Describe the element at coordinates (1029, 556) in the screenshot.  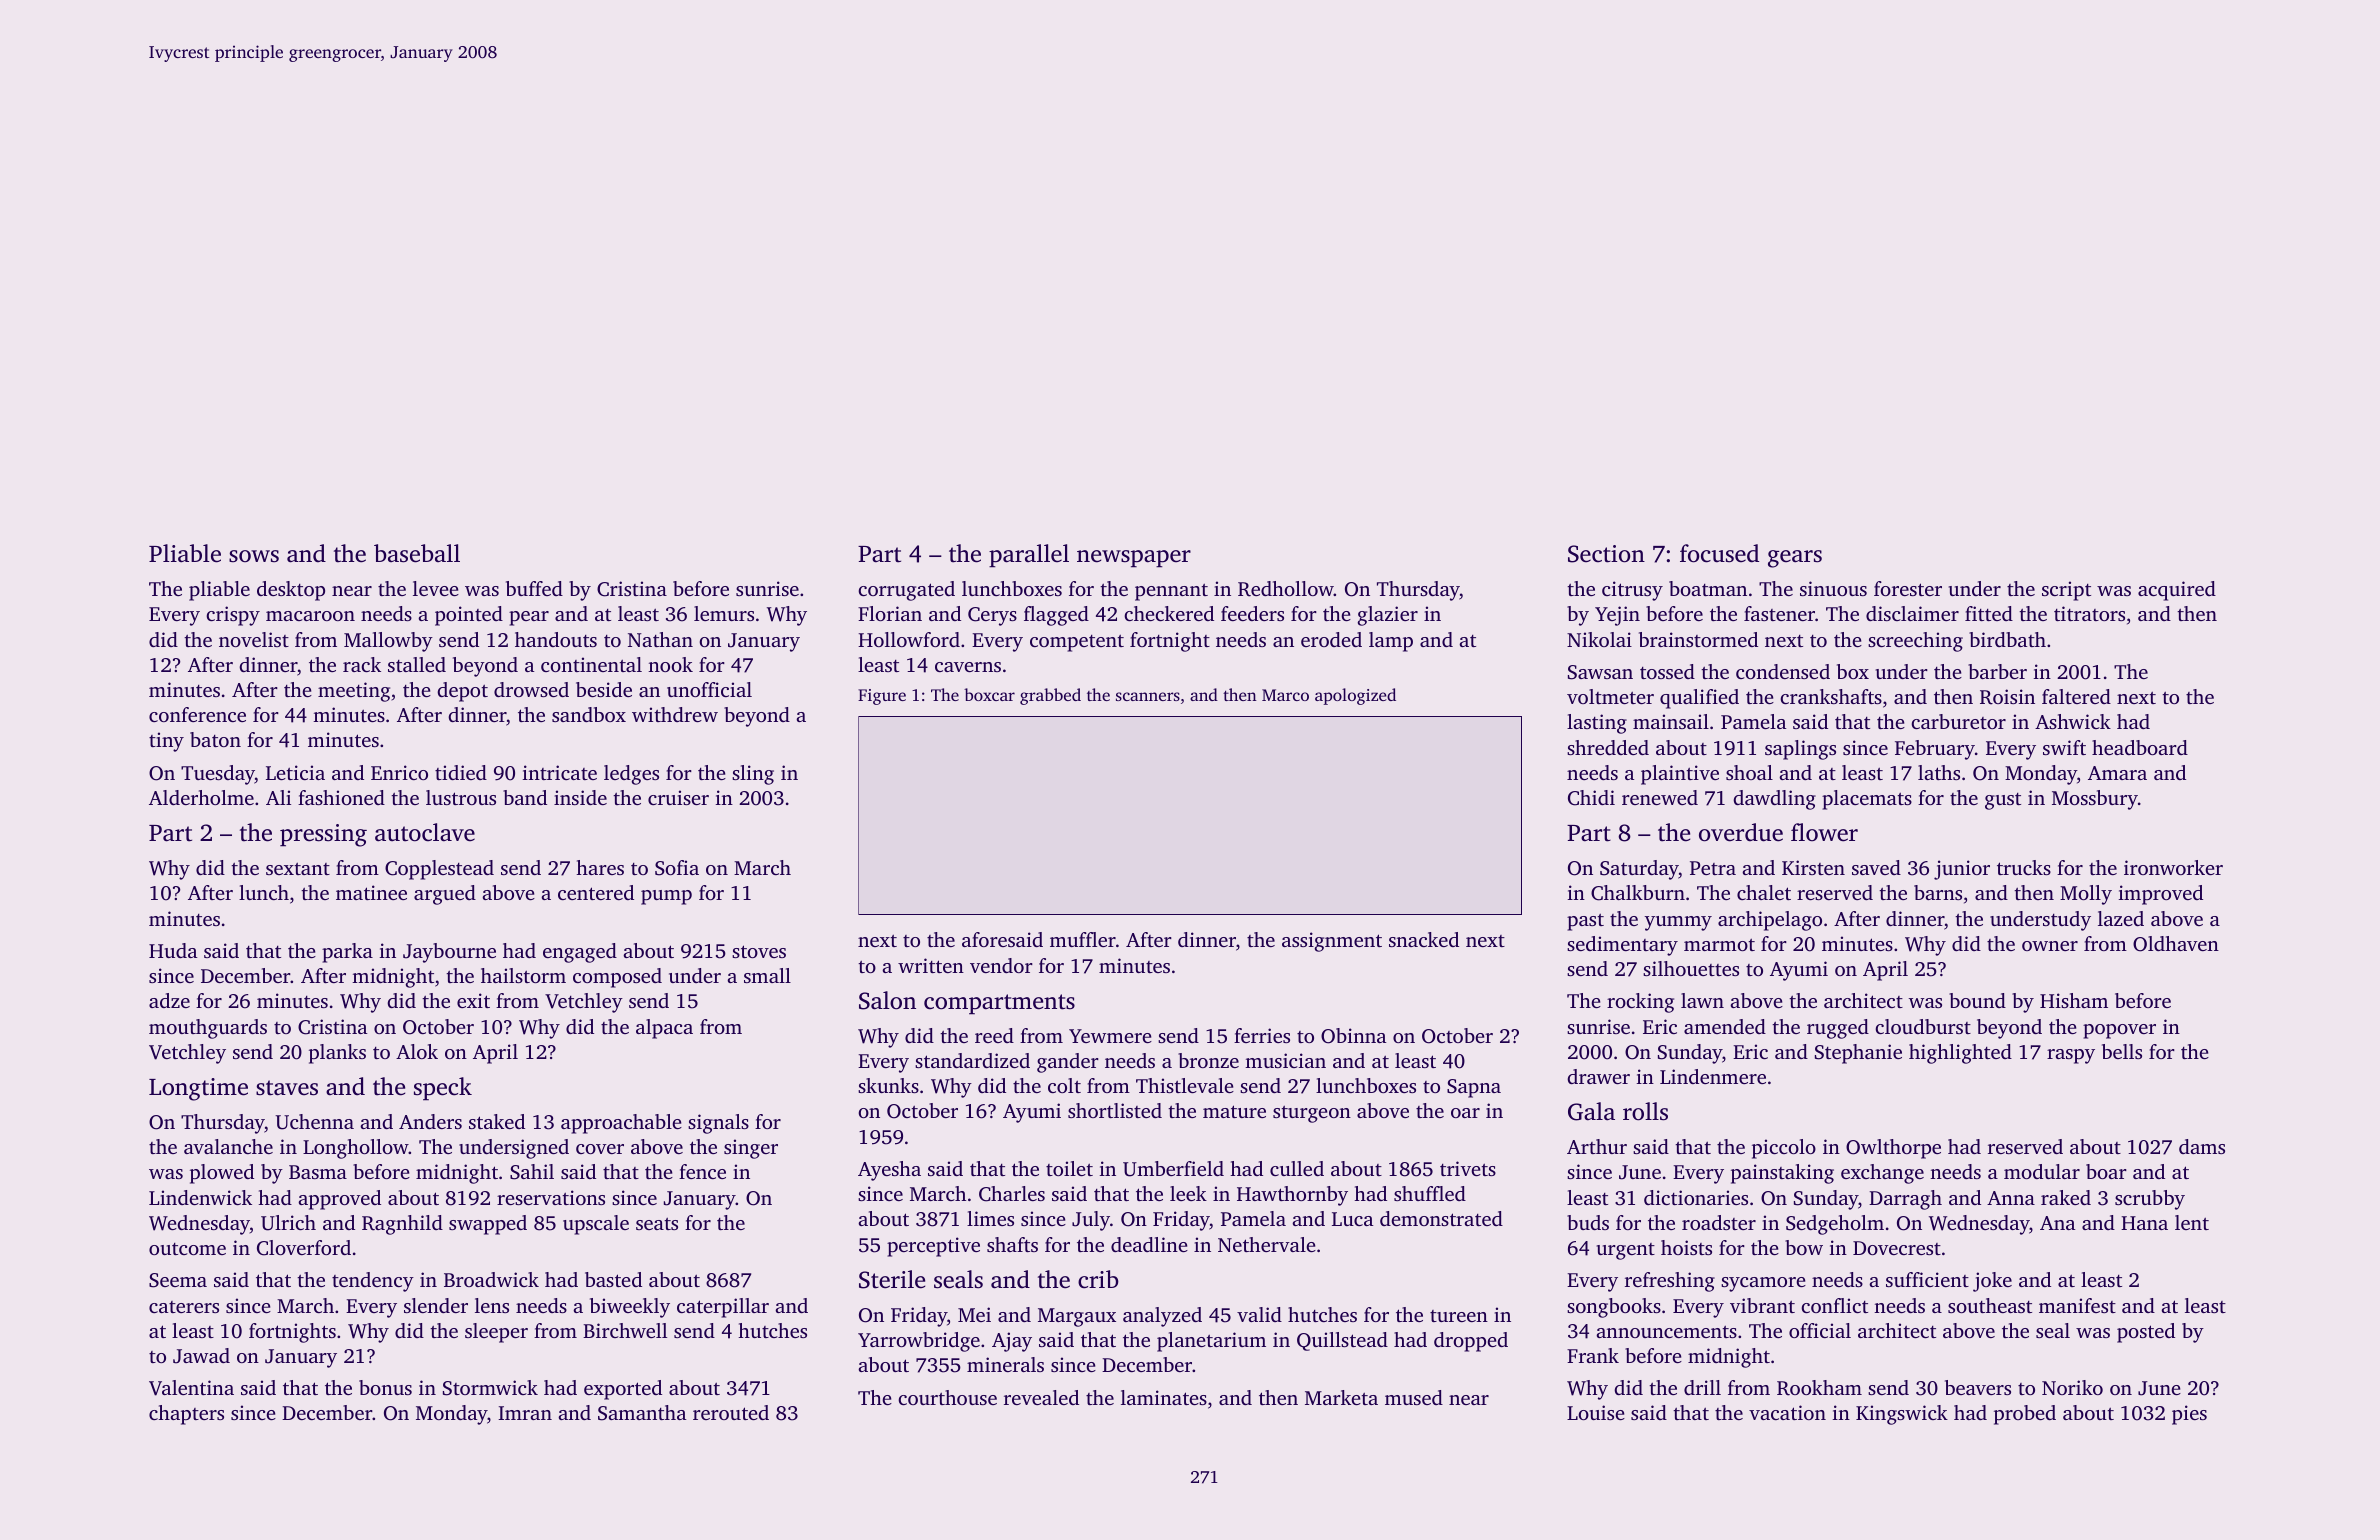
I see `parallel` at that location.
